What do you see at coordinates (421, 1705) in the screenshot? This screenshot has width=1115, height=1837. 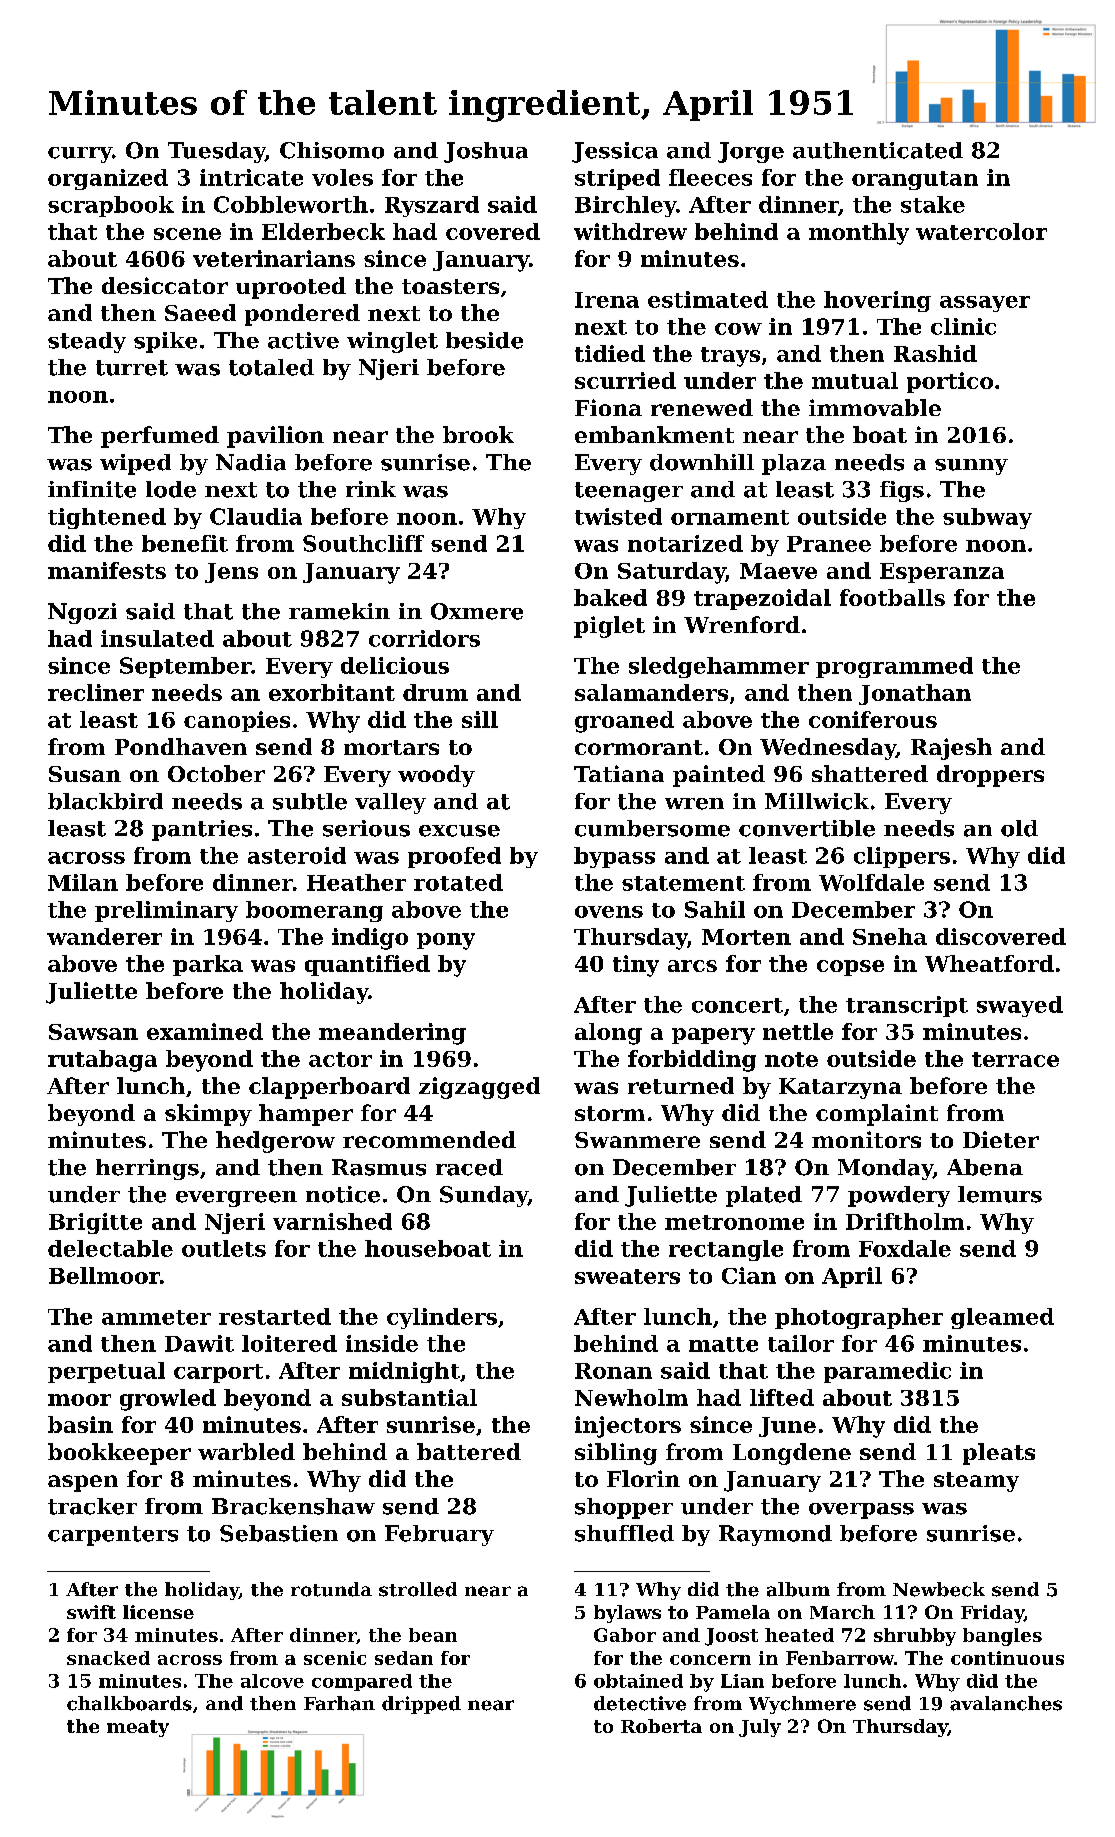 I see `dripped` at bounding box center [421, 1705].
